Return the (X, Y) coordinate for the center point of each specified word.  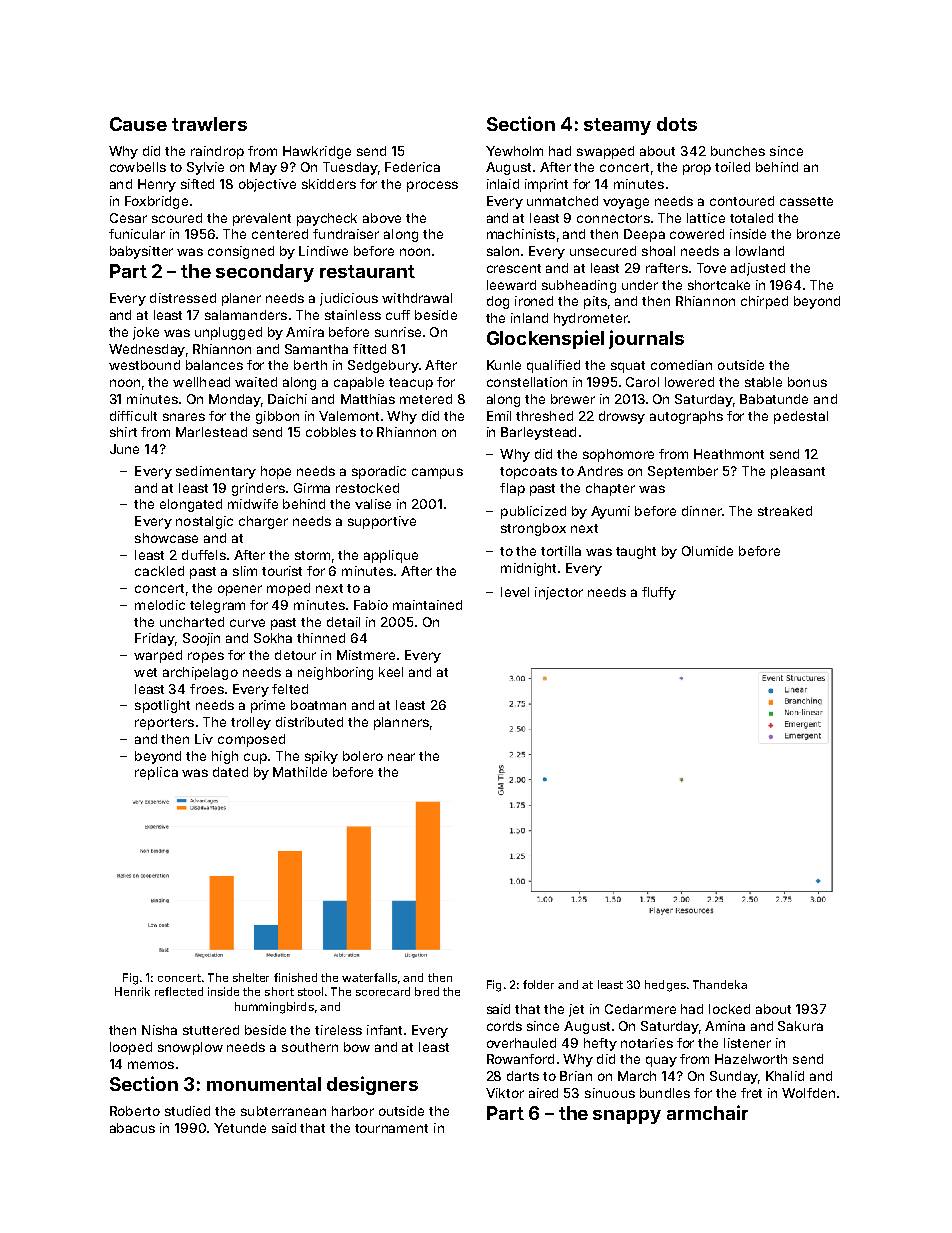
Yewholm (514, 151)
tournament (391, 1128)
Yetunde (240, 1128)
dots (677, 124)
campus (437, 473)
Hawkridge (317, 152)
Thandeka (720, 984)
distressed (183, 298)
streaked (785, 511)
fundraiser (346, 234)
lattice (706, 218)
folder (538, 984)
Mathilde (300, 772)
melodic (160, 605)
